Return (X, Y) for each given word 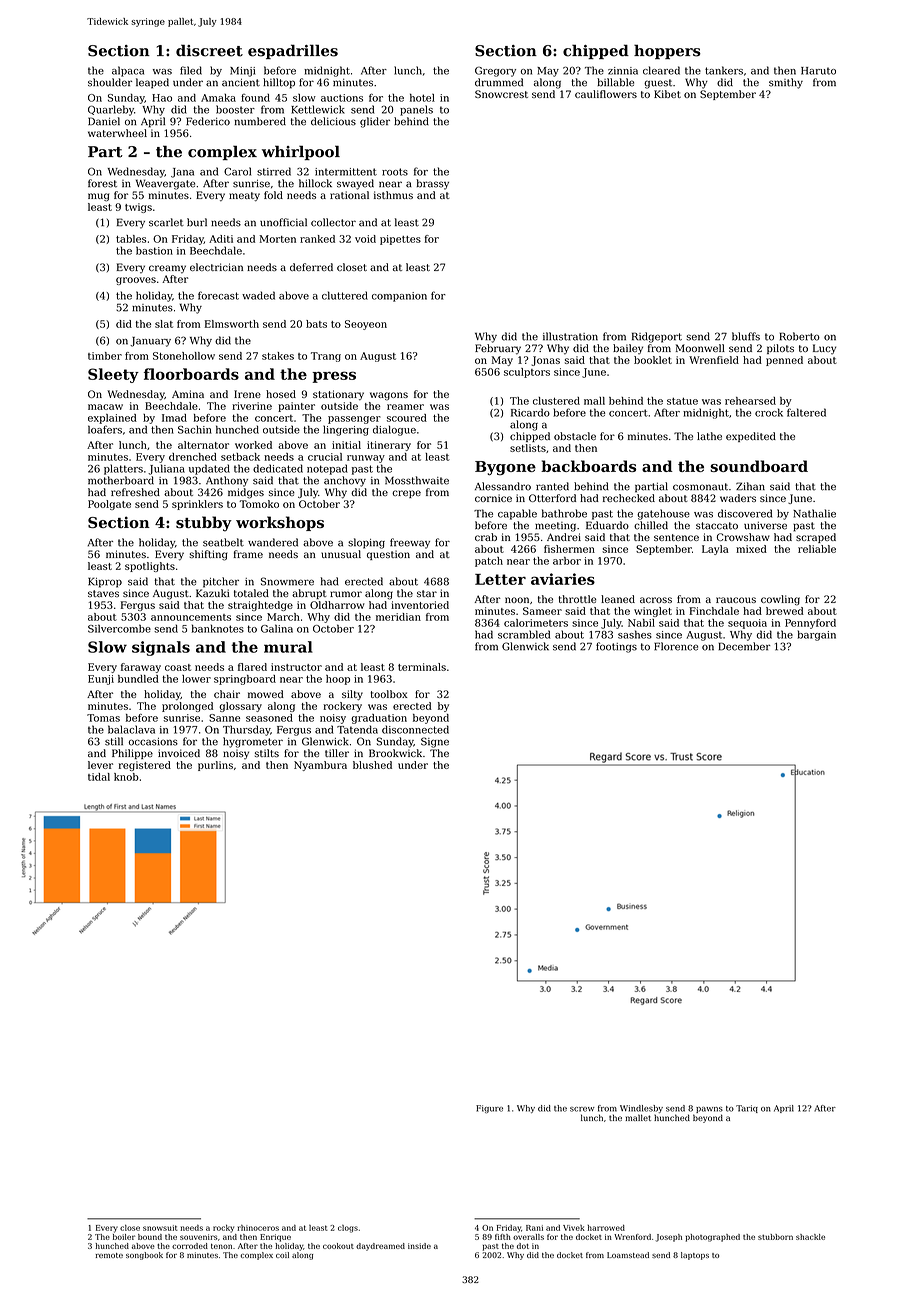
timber (105, 356)
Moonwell (700, 348)
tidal (99, 777)
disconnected (415, 729)
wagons (389, 396)
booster (235, 109)
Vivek (574, 1228)
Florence (676, 646)
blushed (372, 765)
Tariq (747, 1109)
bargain (817, 635)
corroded (190, 1246)
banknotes (218, 628)
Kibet (667, 94)
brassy (432, 184)
